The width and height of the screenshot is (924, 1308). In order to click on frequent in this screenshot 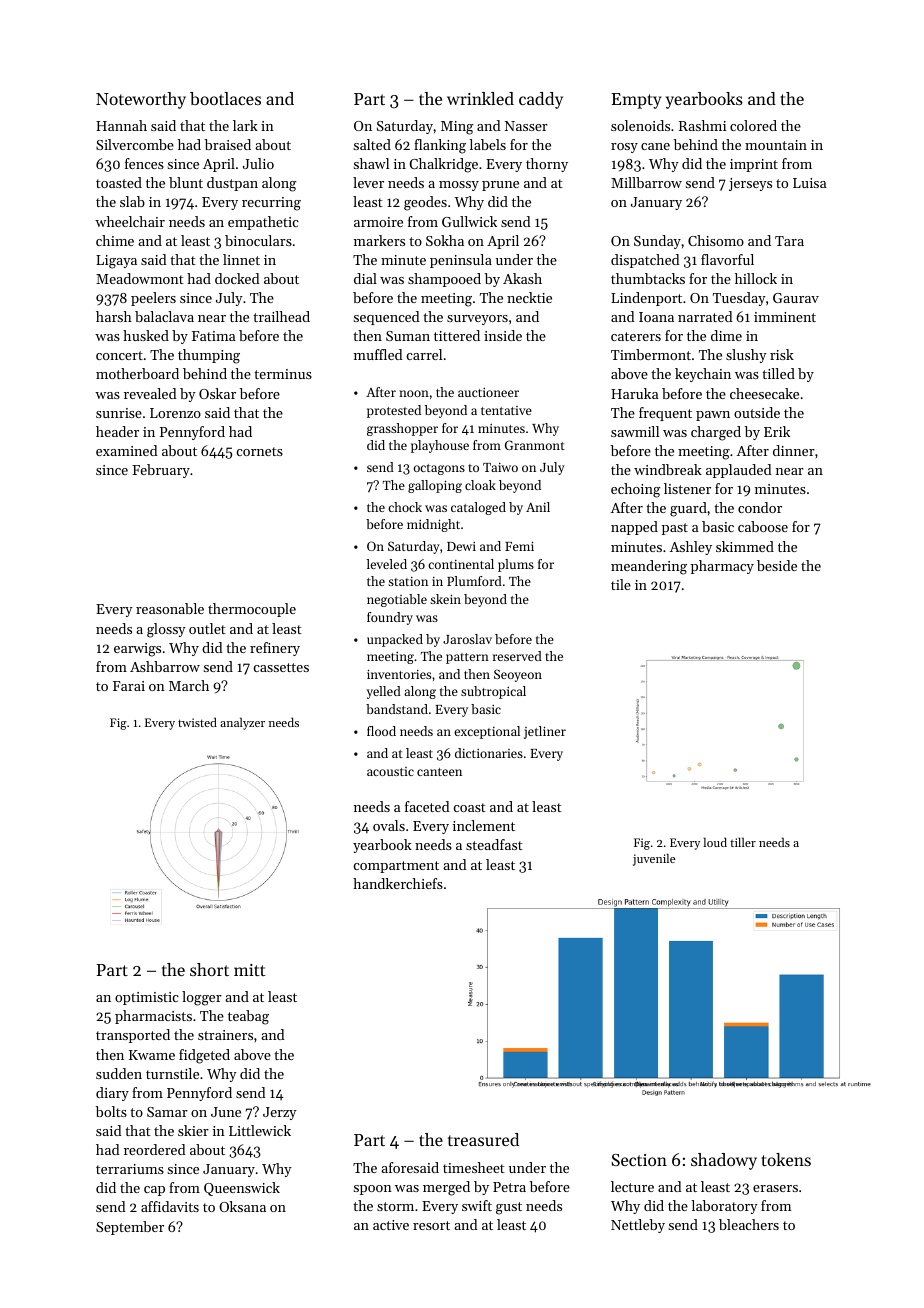, I will do `click(665, 414)`.
